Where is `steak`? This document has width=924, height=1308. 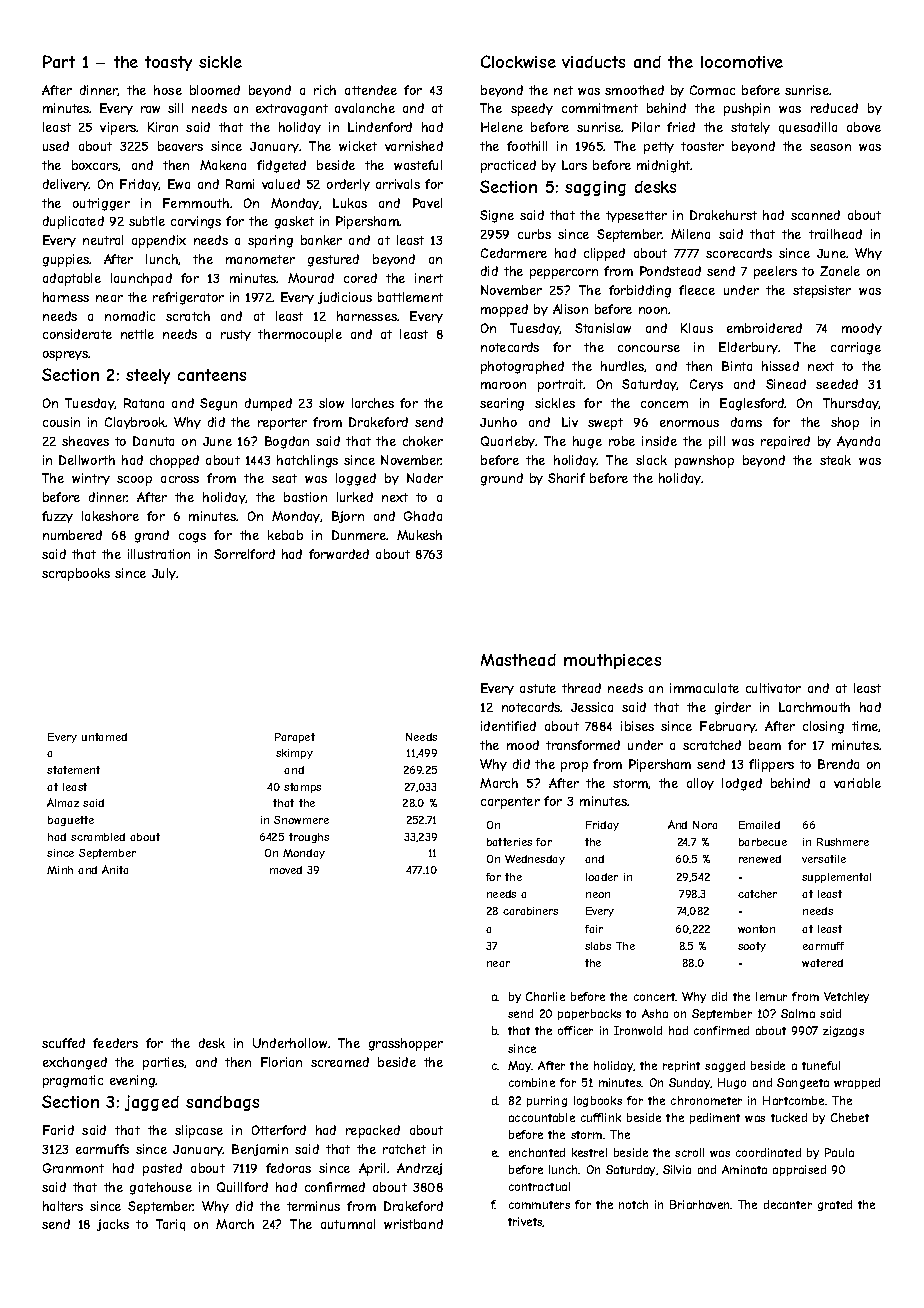
steak is located at coordinates (835, 460).
